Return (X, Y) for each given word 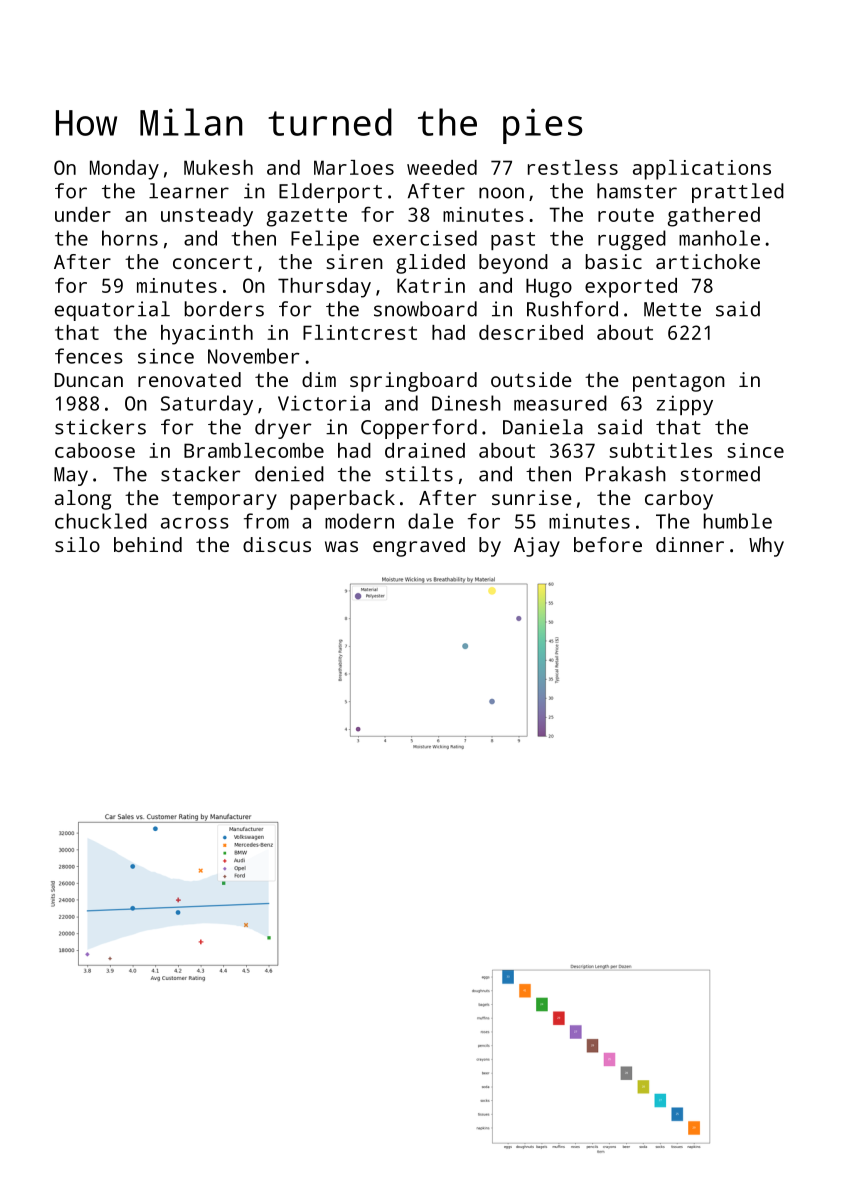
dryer (283, 429)
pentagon (679, 383)
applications (702, 170)
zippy (685, 405)
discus (277, 544)
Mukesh (218, 167)
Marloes (354, 167)
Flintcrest (360, 332)
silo (77, 544)
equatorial (112, 311)
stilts (419, 474)
